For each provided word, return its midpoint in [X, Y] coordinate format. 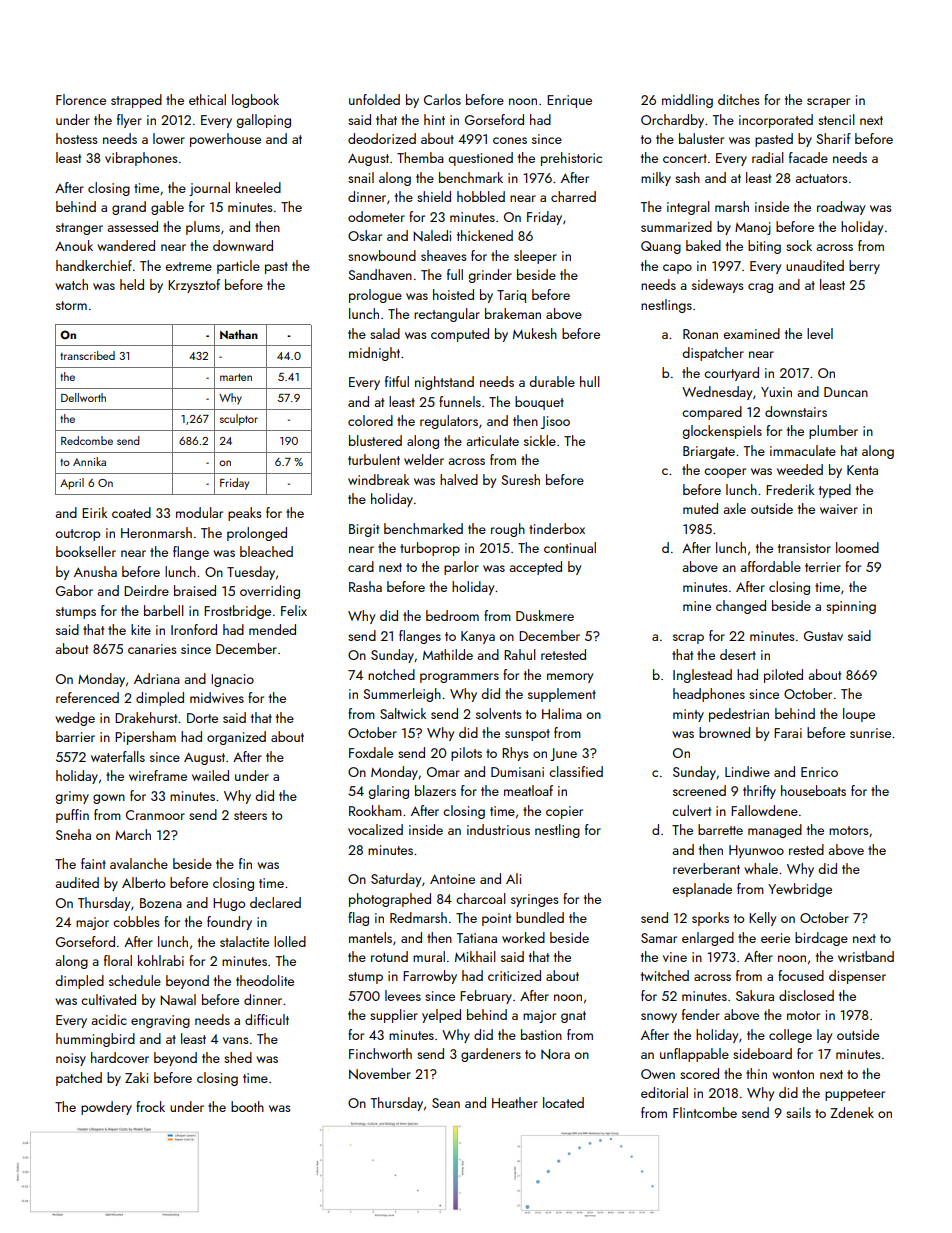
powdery [106, 1108]
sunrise [870, 733]
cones [510, 140]
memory [570, 678]
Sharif [833, 138]
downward [243, 245]
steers [250, 815]
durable [552, 381]
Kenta [862, 470]
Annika [89, 461]
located [563, 1102]
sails [798, 1112]
